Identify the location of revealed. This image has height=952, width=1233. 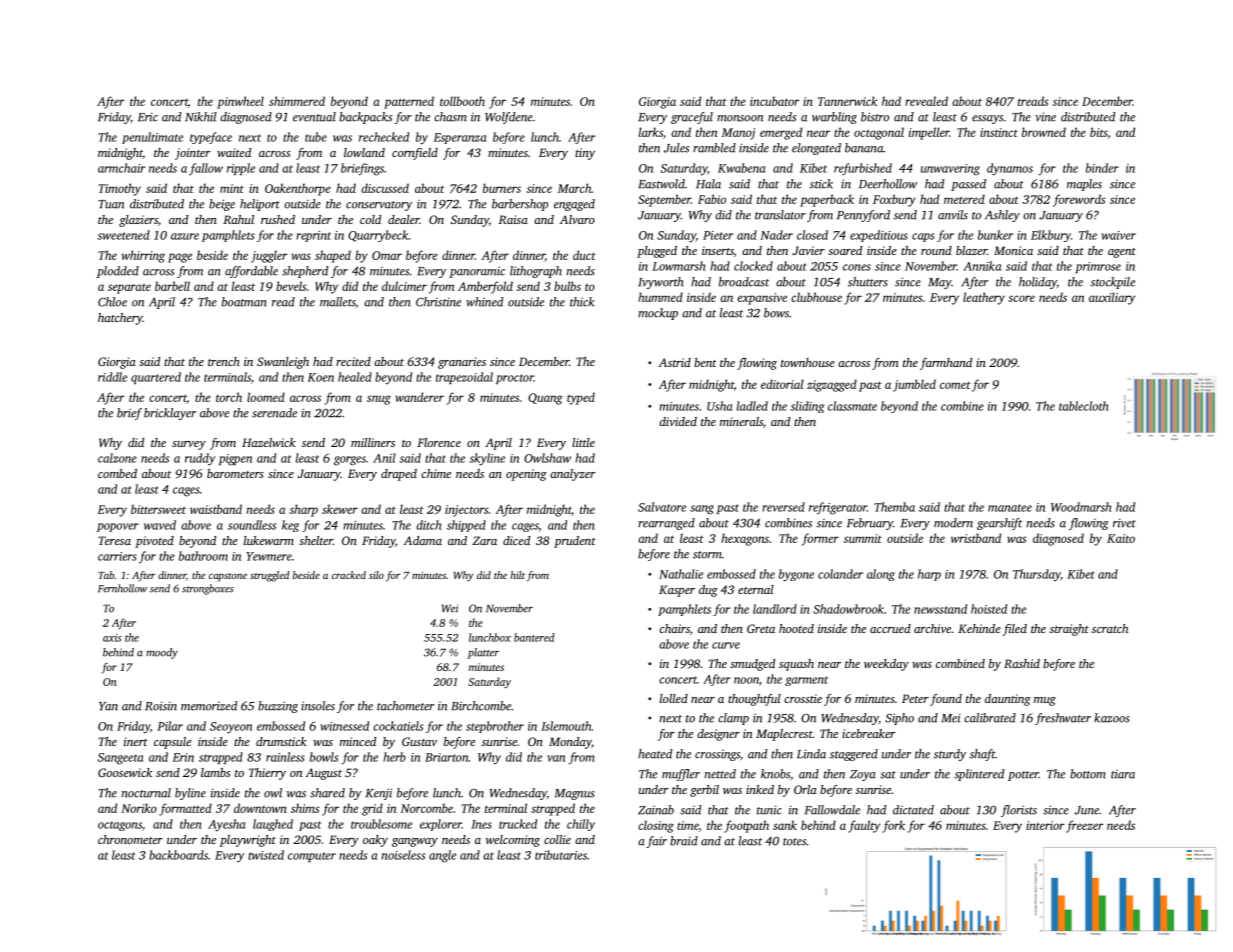
(926, 101).
